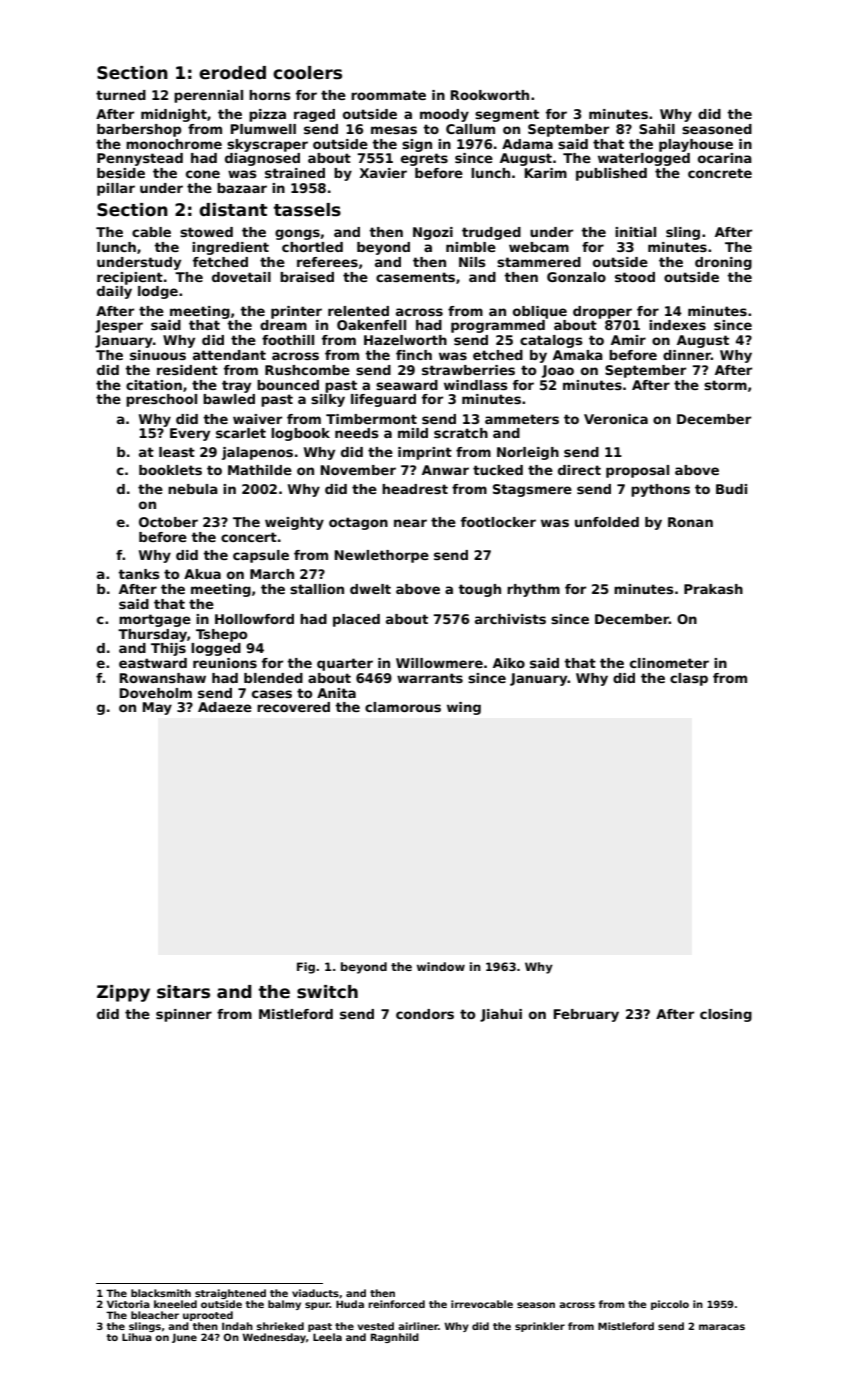 This page has height=1400, width=849. Describe the element at coordinates (464, 708) in the page. I see `wing` at that location.
